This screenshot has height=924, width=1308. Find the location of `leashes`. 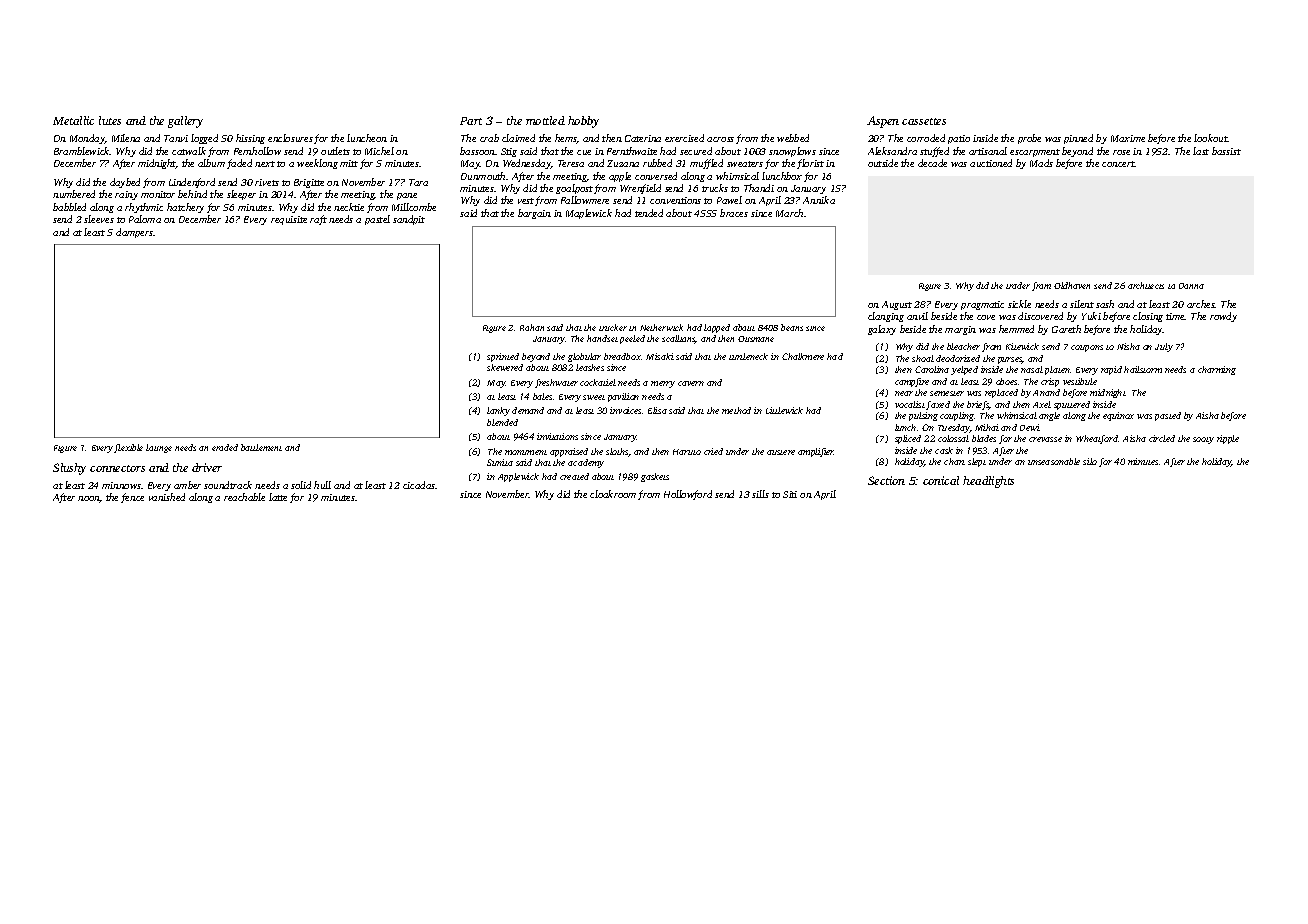

leashes is located at coordinates (590, 367).
